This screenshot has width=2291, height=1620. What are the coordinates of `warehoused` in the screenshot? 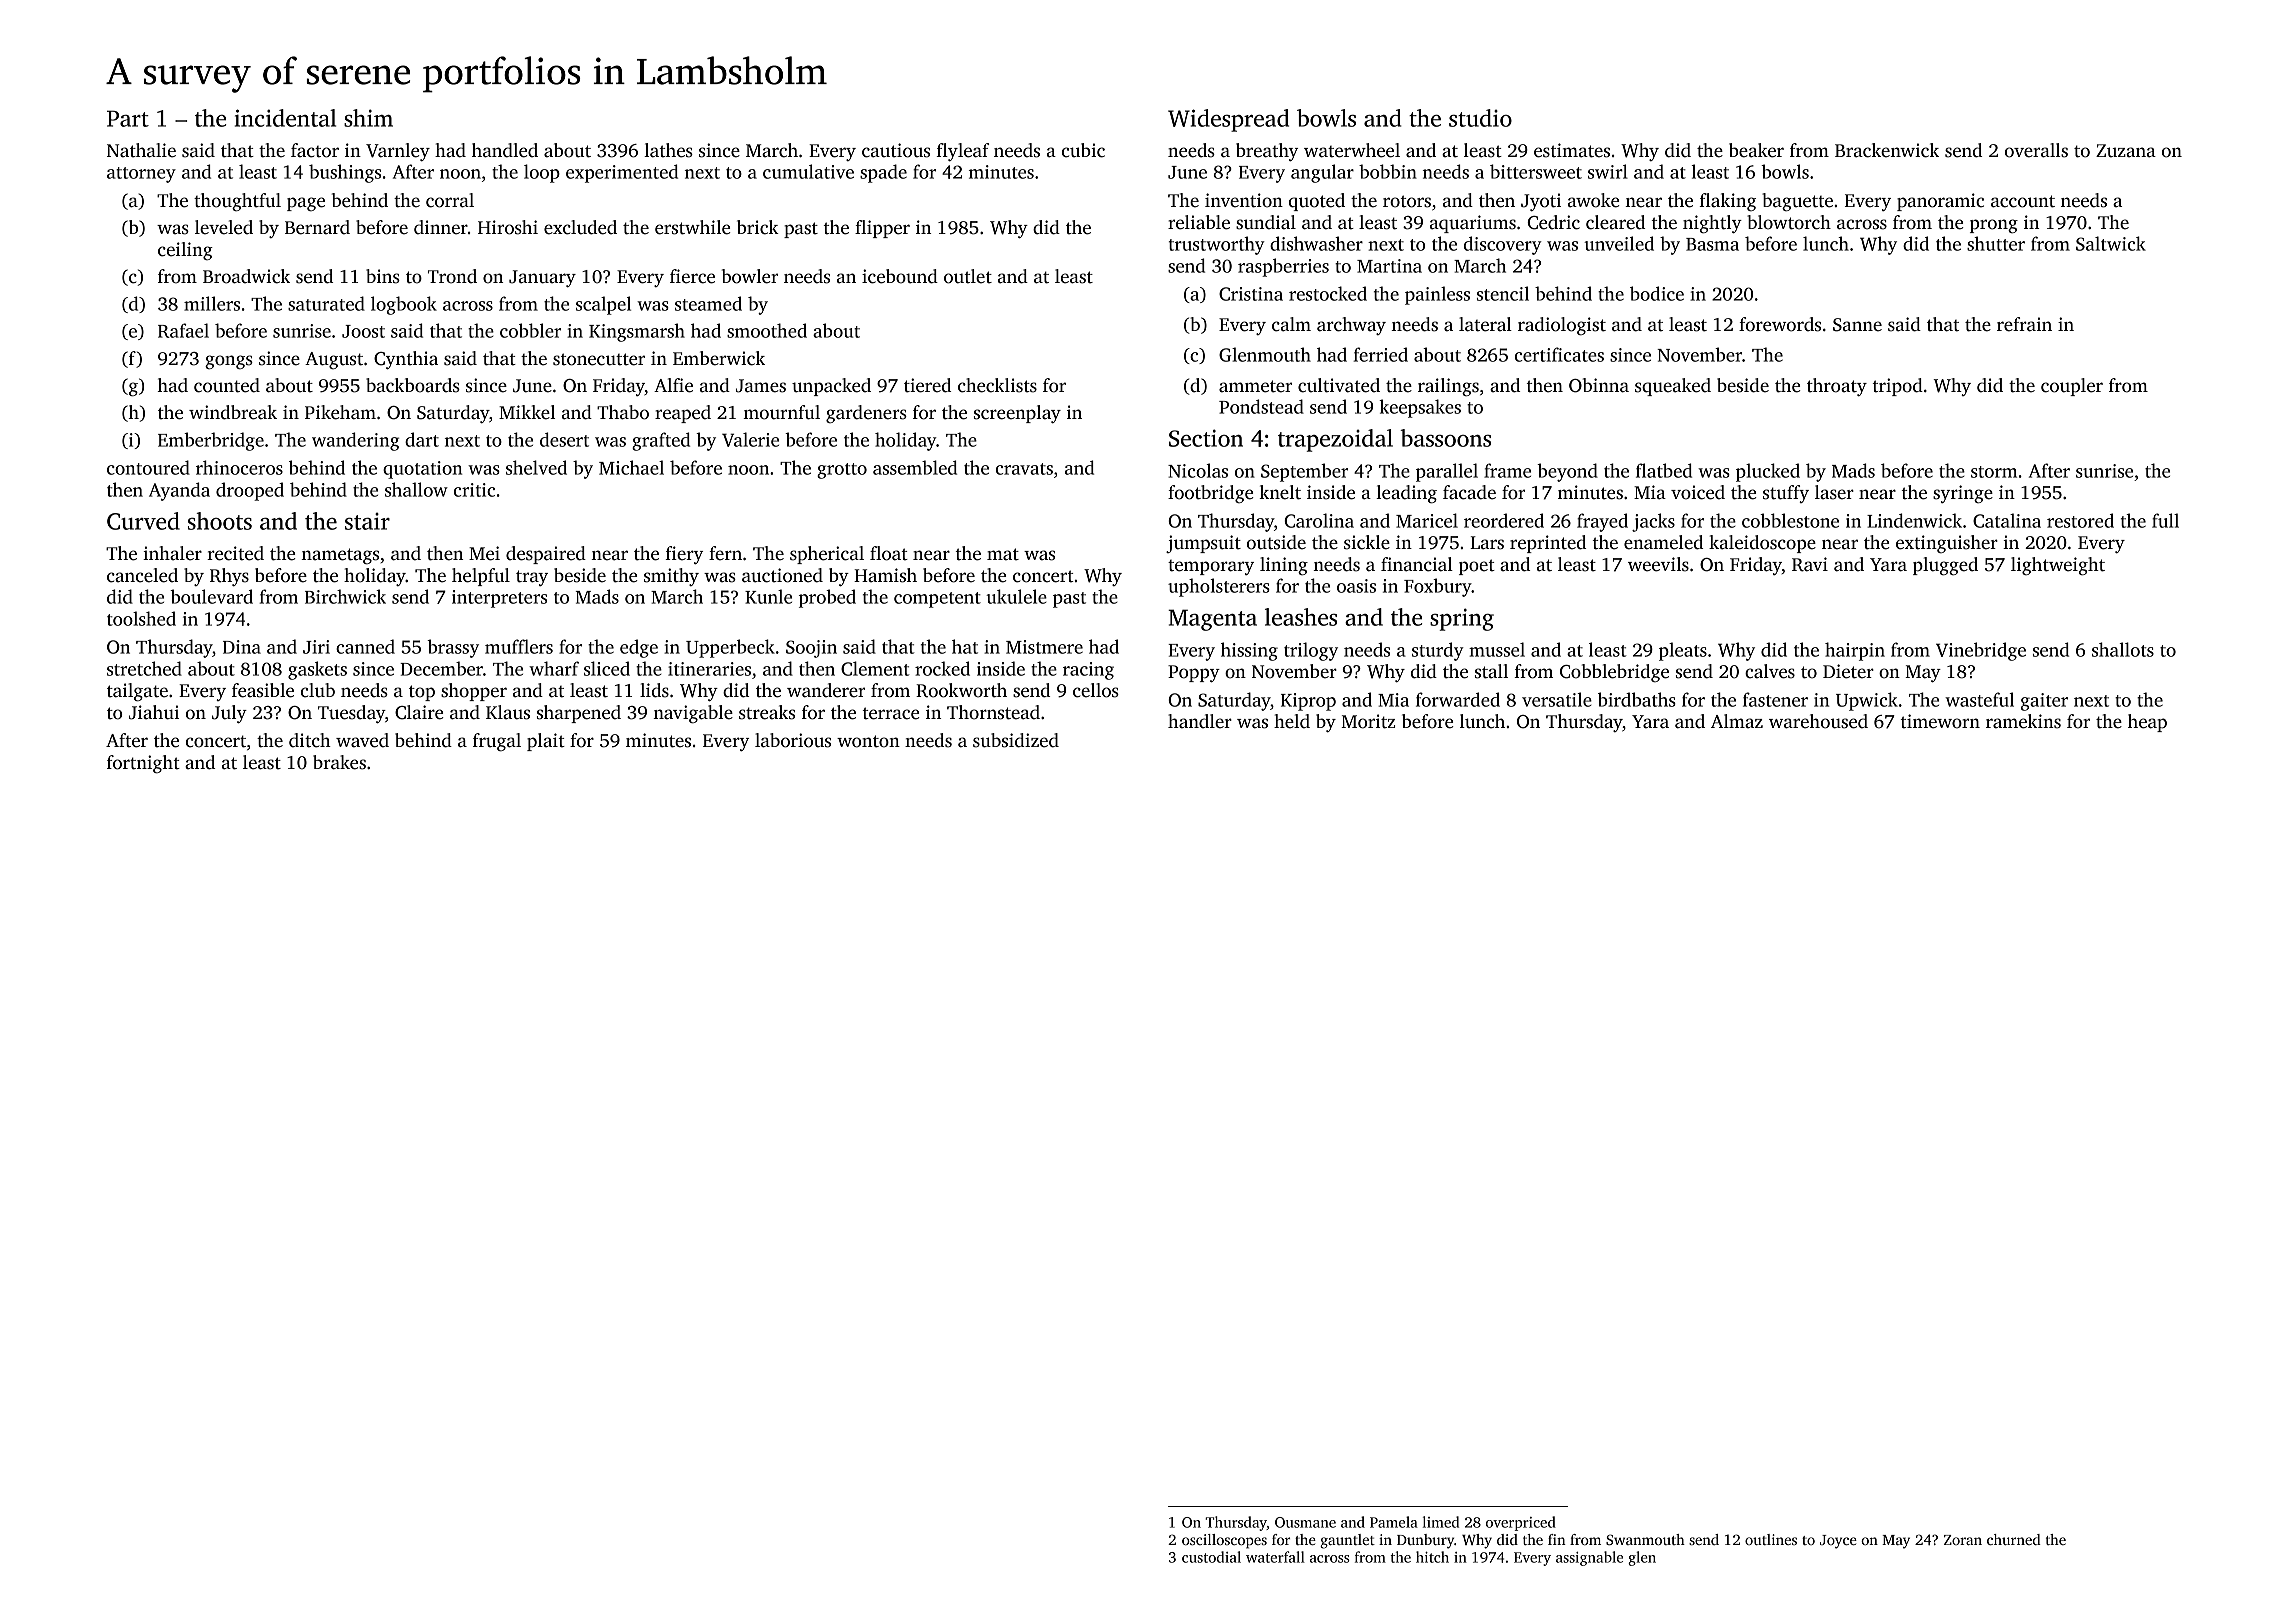 It's located at (1818, 721).
